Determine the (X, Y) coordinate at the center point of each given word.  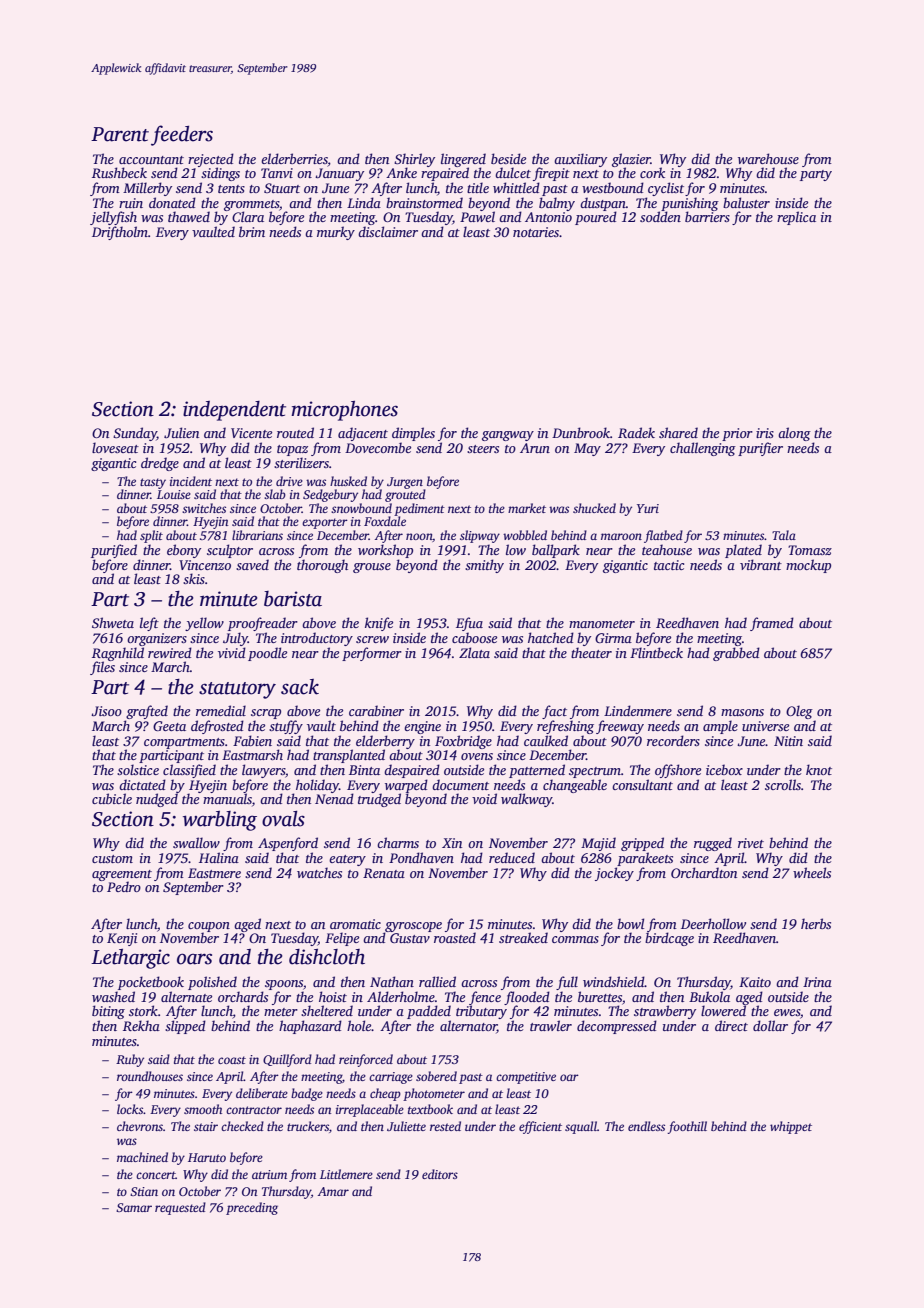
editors (440, 1174)
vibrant (761, 564)
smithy (484, 566)
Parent (120, 134)
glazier (631, 160)
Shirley (414, 160)
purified (114, 551)
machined (142, 1157)
